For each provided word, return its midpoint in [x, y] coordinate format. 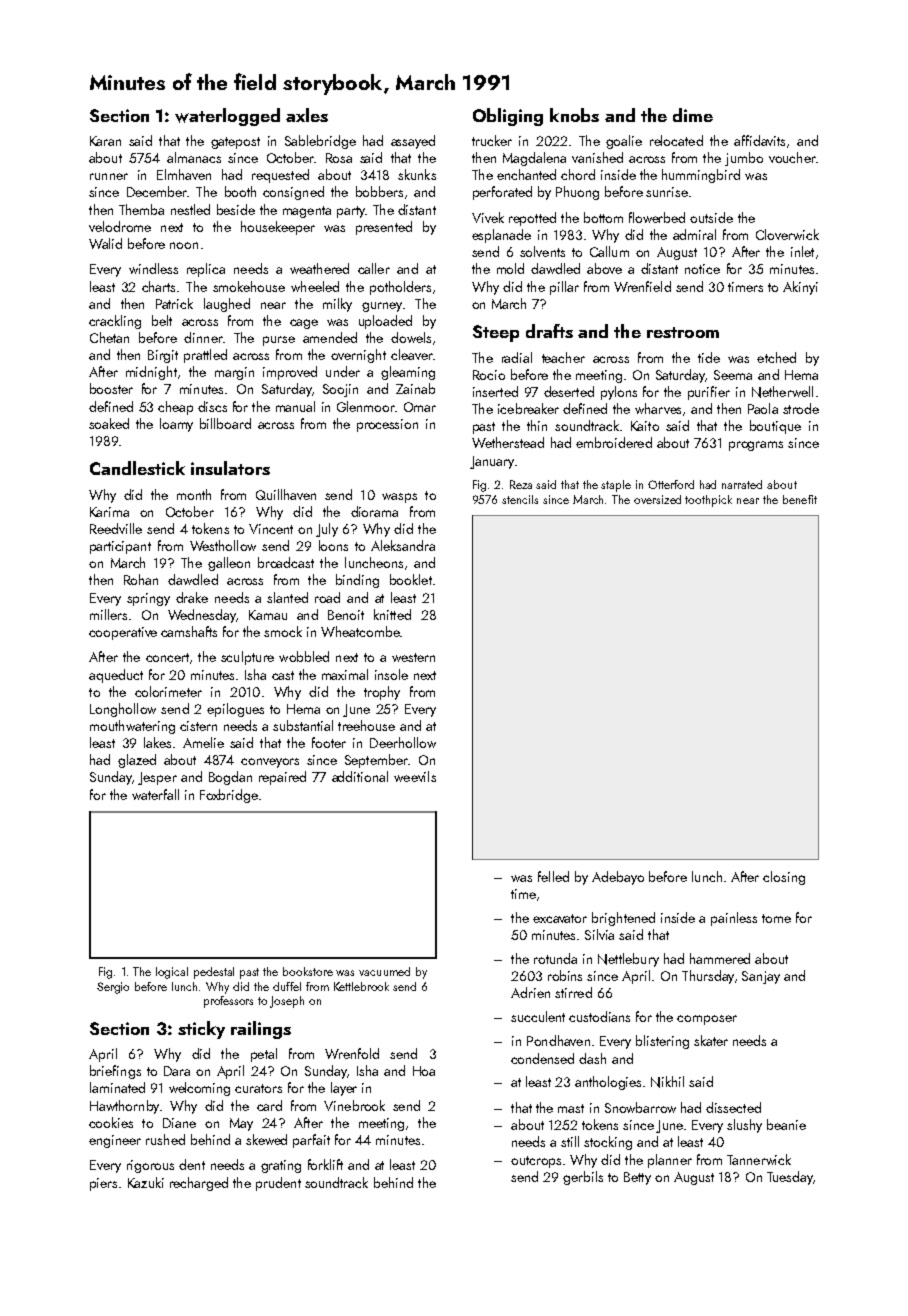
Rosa [339, 158]
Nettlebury [628, 960]
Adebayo [618, 878]
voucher [792, 157]
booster [111, 388]
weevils [415, 776]
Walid [105, 243]
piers [103, 1184]
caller [374, 268]
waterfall [155, 794]
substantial [303, 725]
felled [553, 876]
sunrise [667, 192]
